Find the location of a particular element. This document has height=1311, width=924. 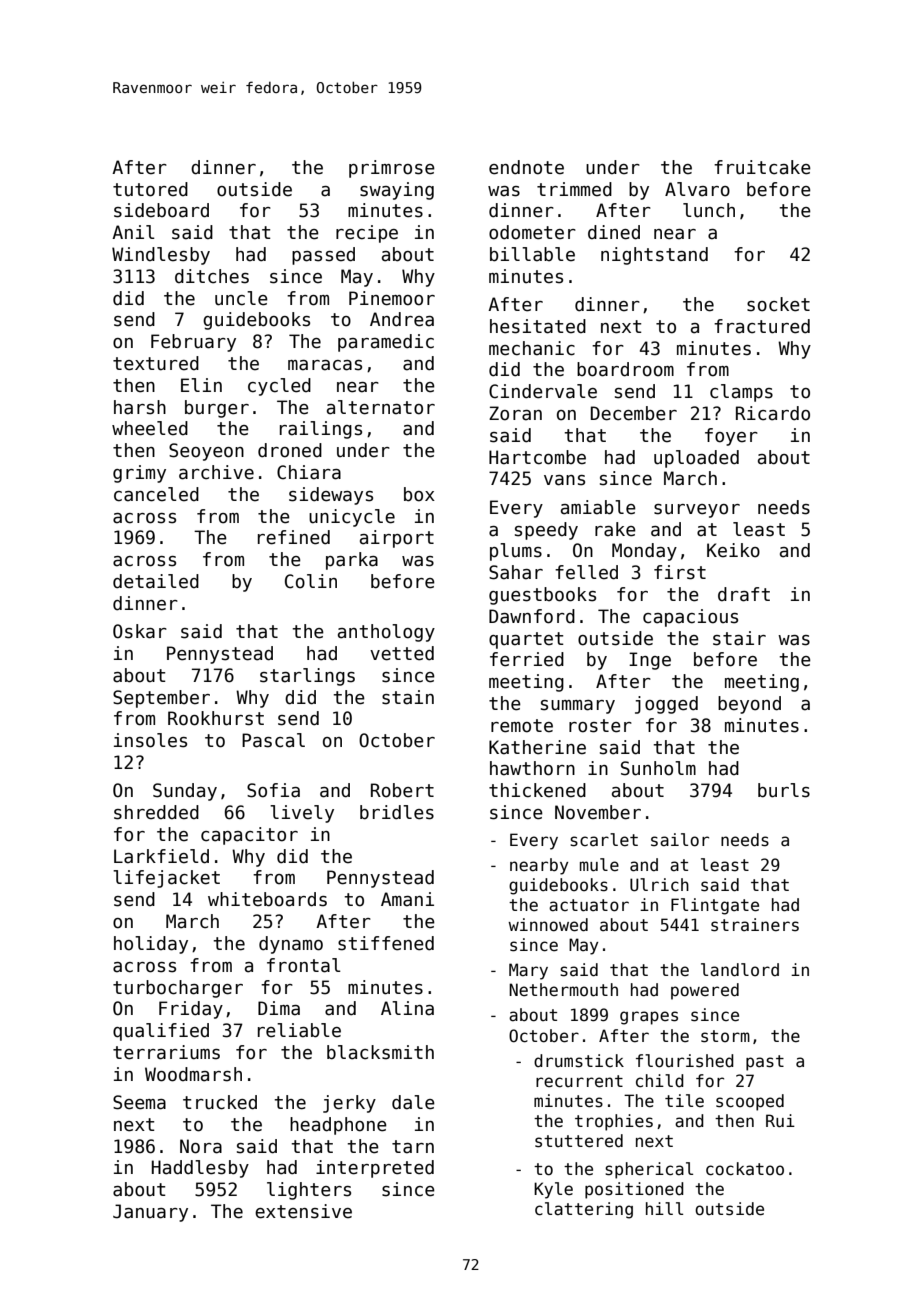

Woodmarsh is located at coordinates (193, 1074).
